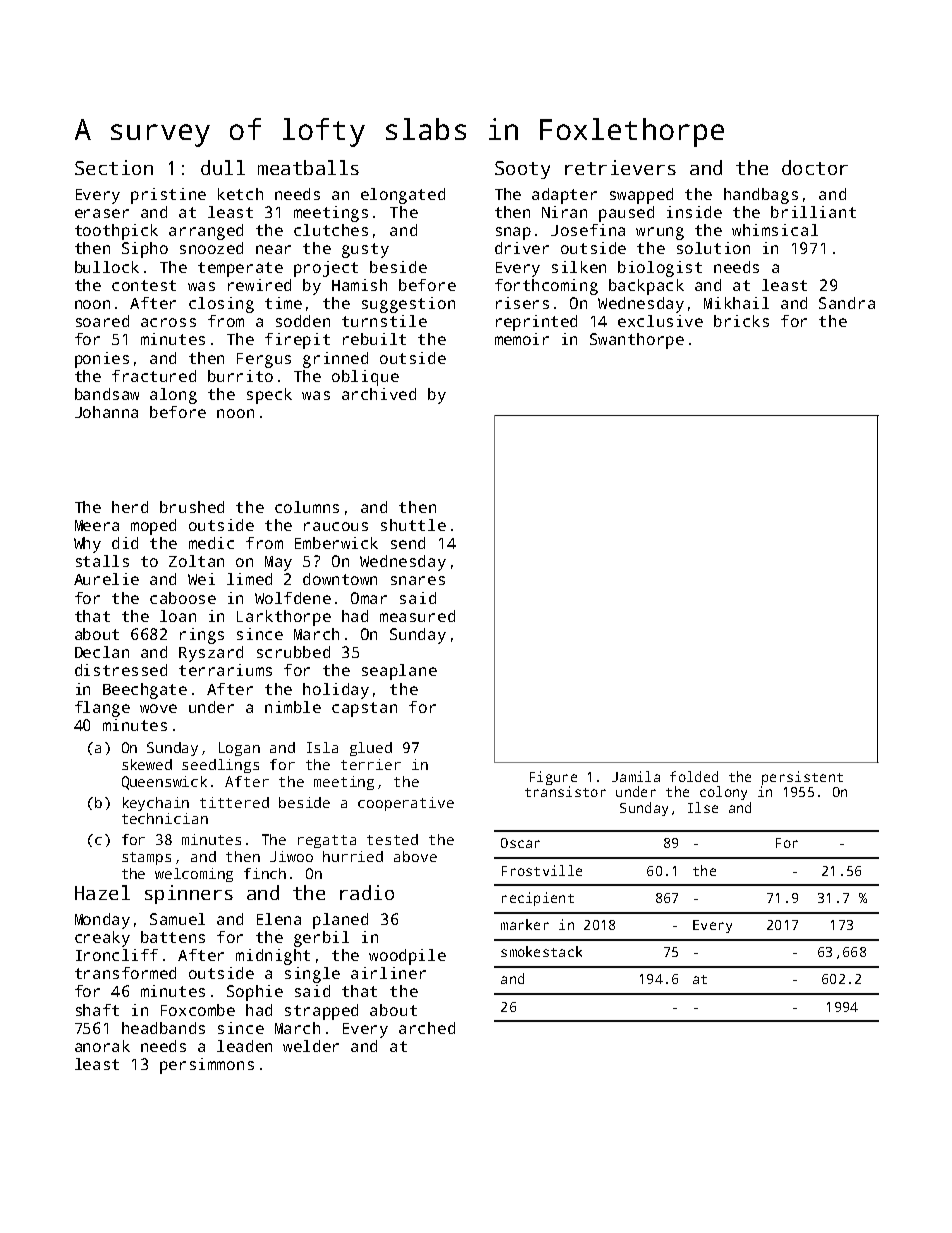 Image resolution: width=952 pixels, height=1233 pixels. I want to click on smokestack, so click(541, 951).
